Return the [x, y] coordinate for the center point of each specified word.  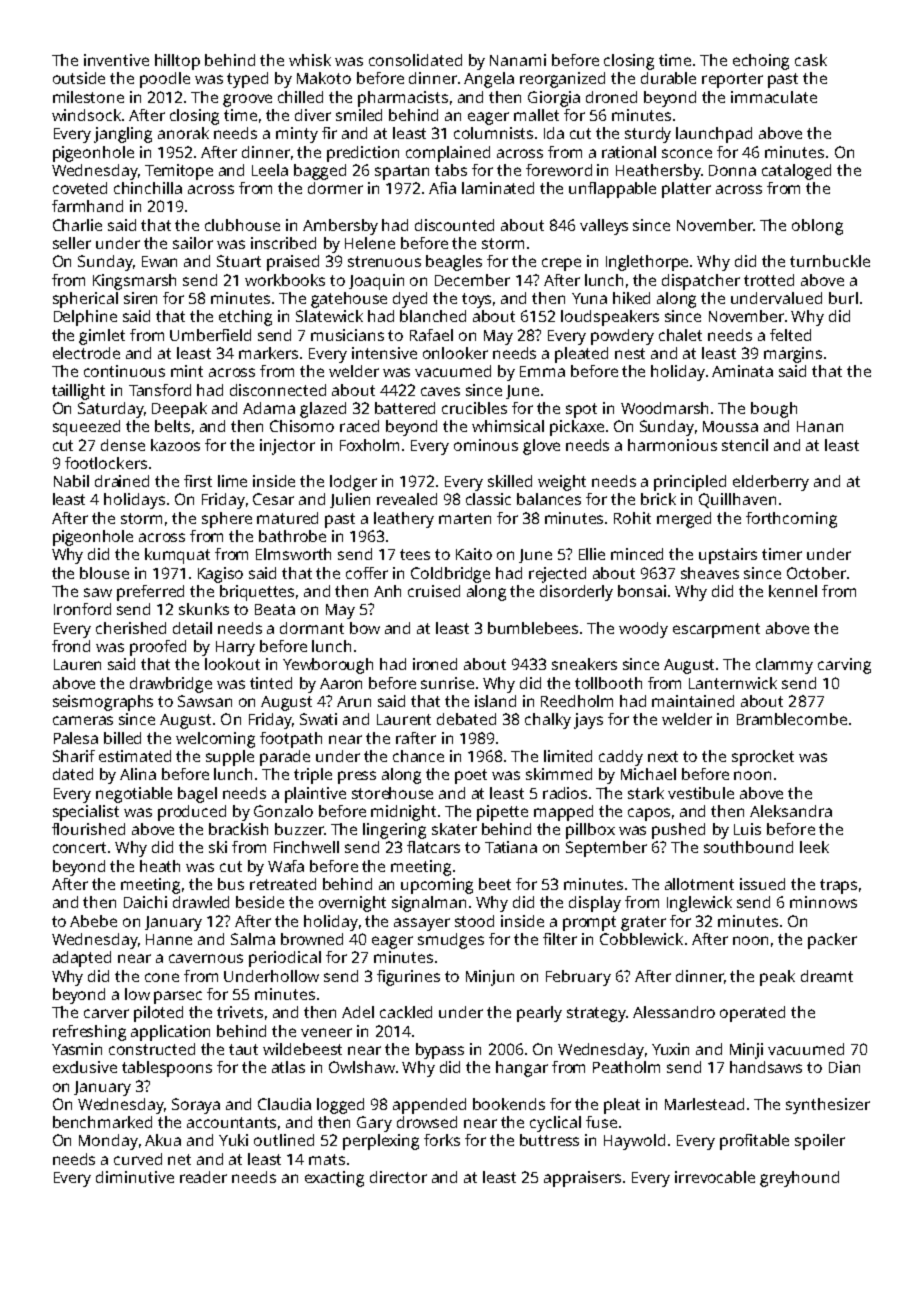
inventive [116, 60]
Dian [844, 1067]
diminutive [135, 1177]
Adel [358, 1012]
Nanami [518, 60]
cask [811, 60]
